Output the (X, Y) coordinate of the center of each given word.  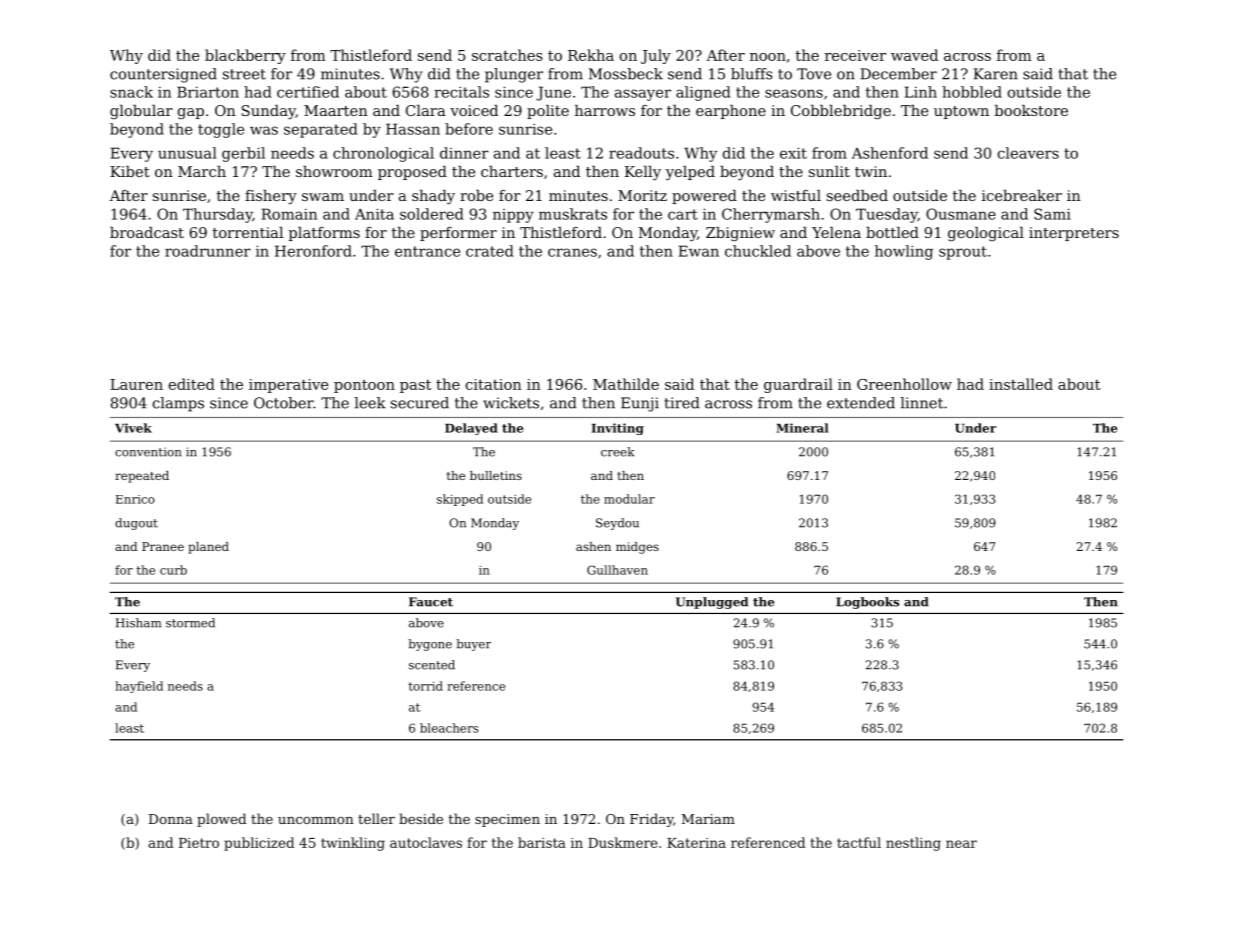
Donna (171, 819)
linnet (921, 403)
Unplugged (712, 603)
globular (141, 112)
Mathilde (626, 384)
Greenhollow (904, 384)
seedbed (857, 195)
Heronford (313, 251)
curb (173, 570)
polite (548, 112)
